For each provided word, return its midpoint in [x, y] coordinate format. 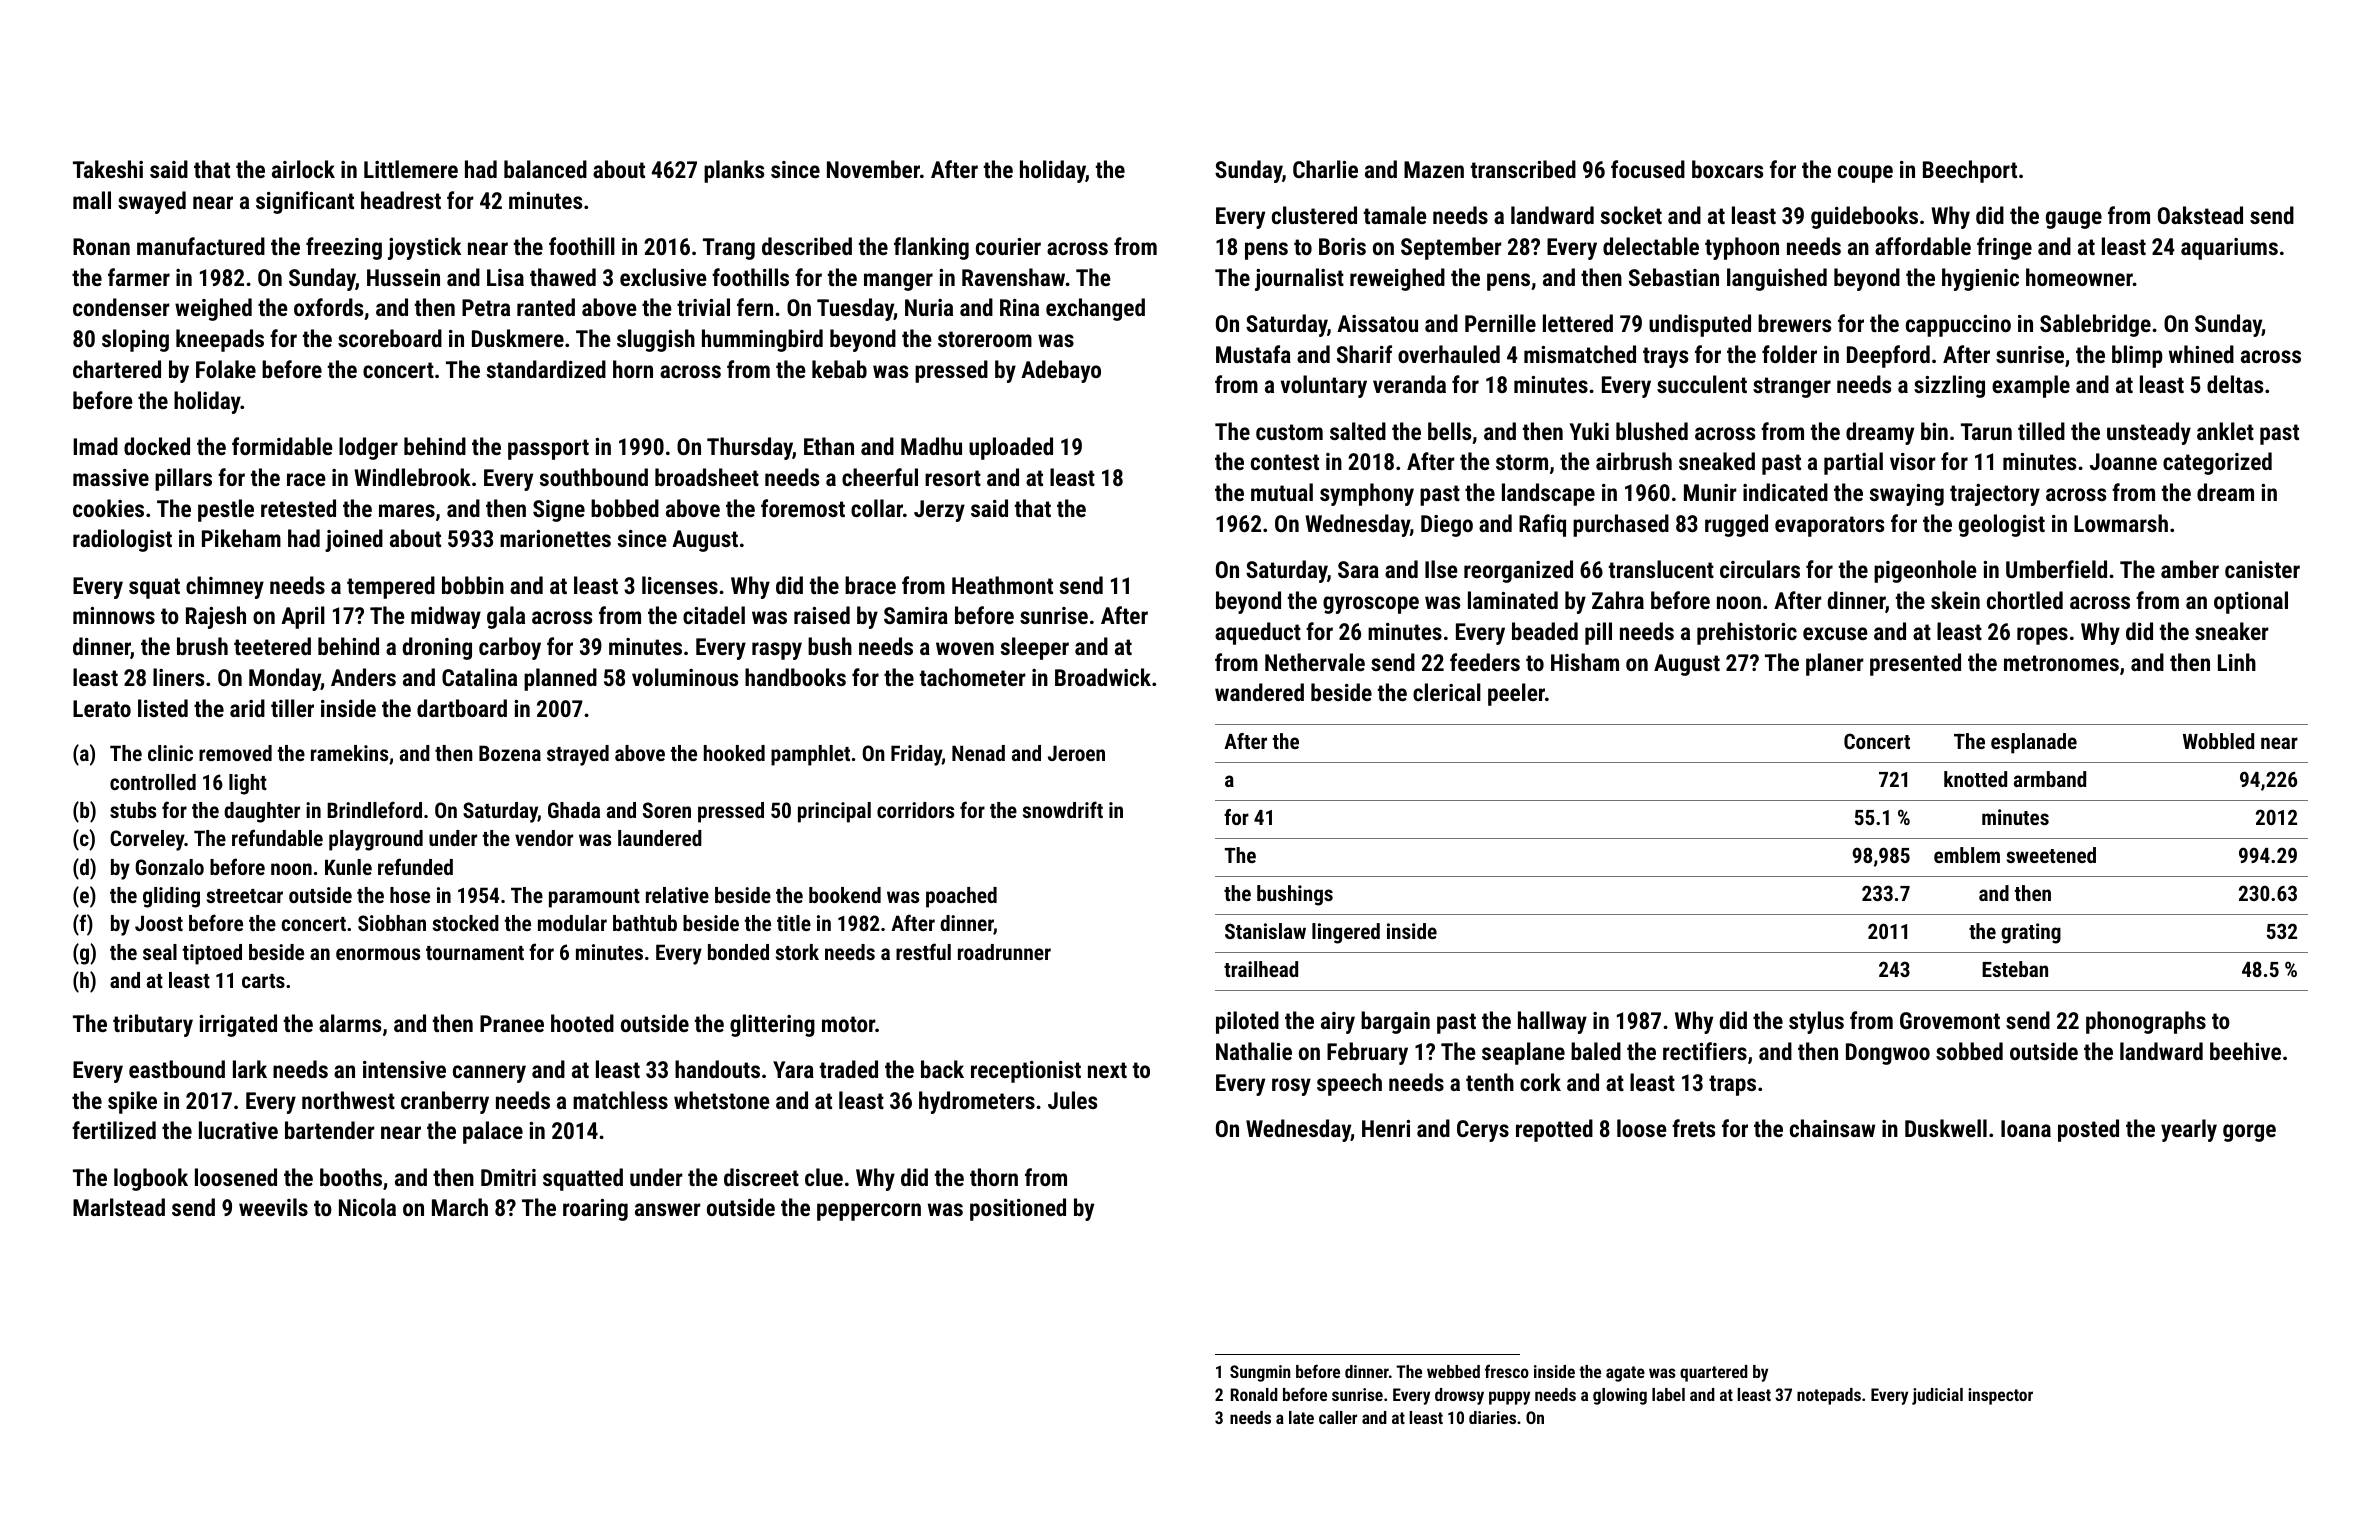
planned [560, 679]
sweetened [2051, 855]
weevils [273, 1207]
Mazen [1434, 169]
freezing [344, 248]
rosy [1291, 1087]
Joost [159, 923]
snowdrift [1063, 809]
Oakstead [2200, 215]
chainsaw [1832, 1128]
